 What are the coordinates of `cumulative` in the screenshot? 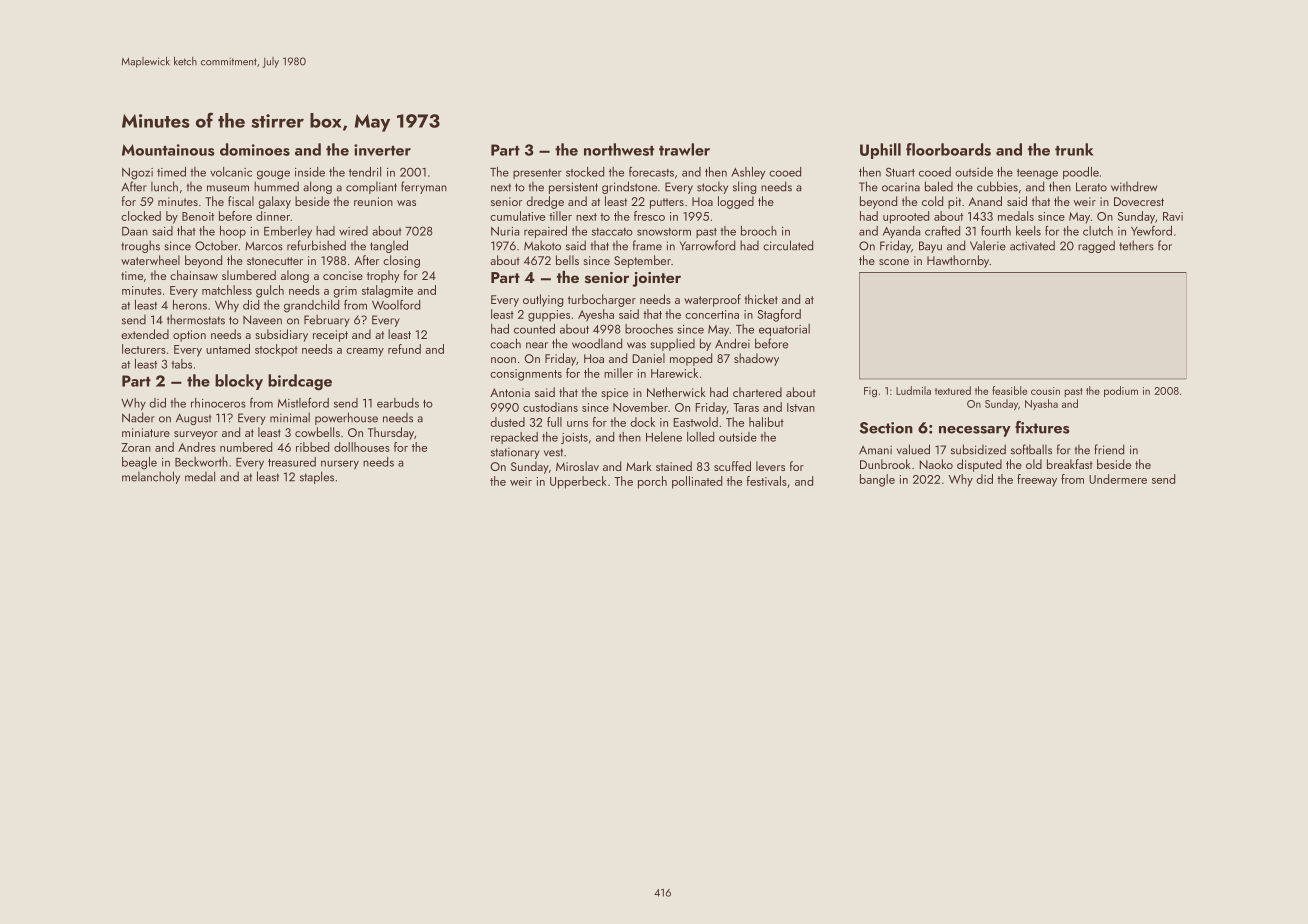 It's located at (517, 216).
